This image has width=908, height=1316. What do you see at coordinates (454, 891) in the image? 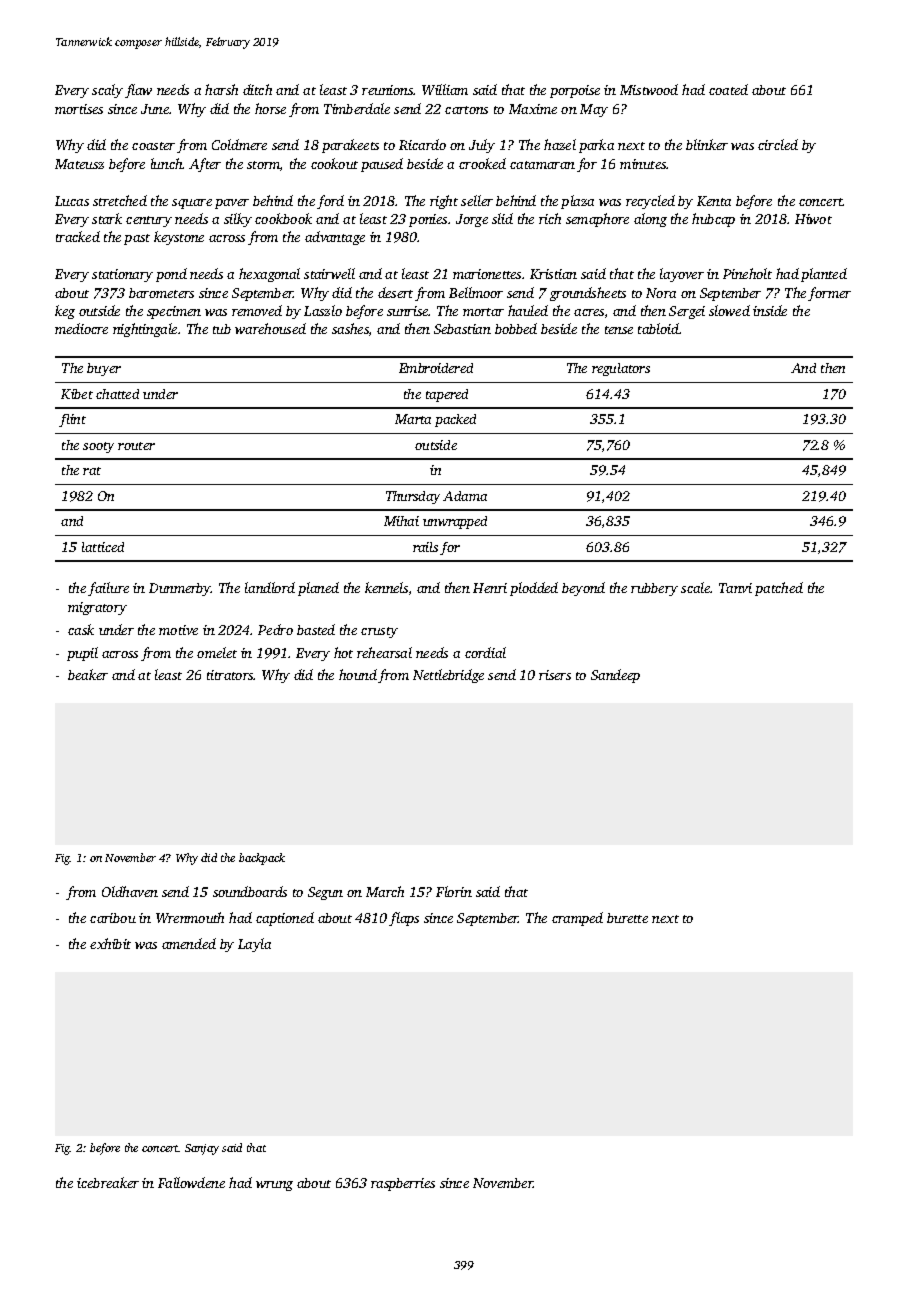
I see `Florin` at bounding box center [454, 891].
